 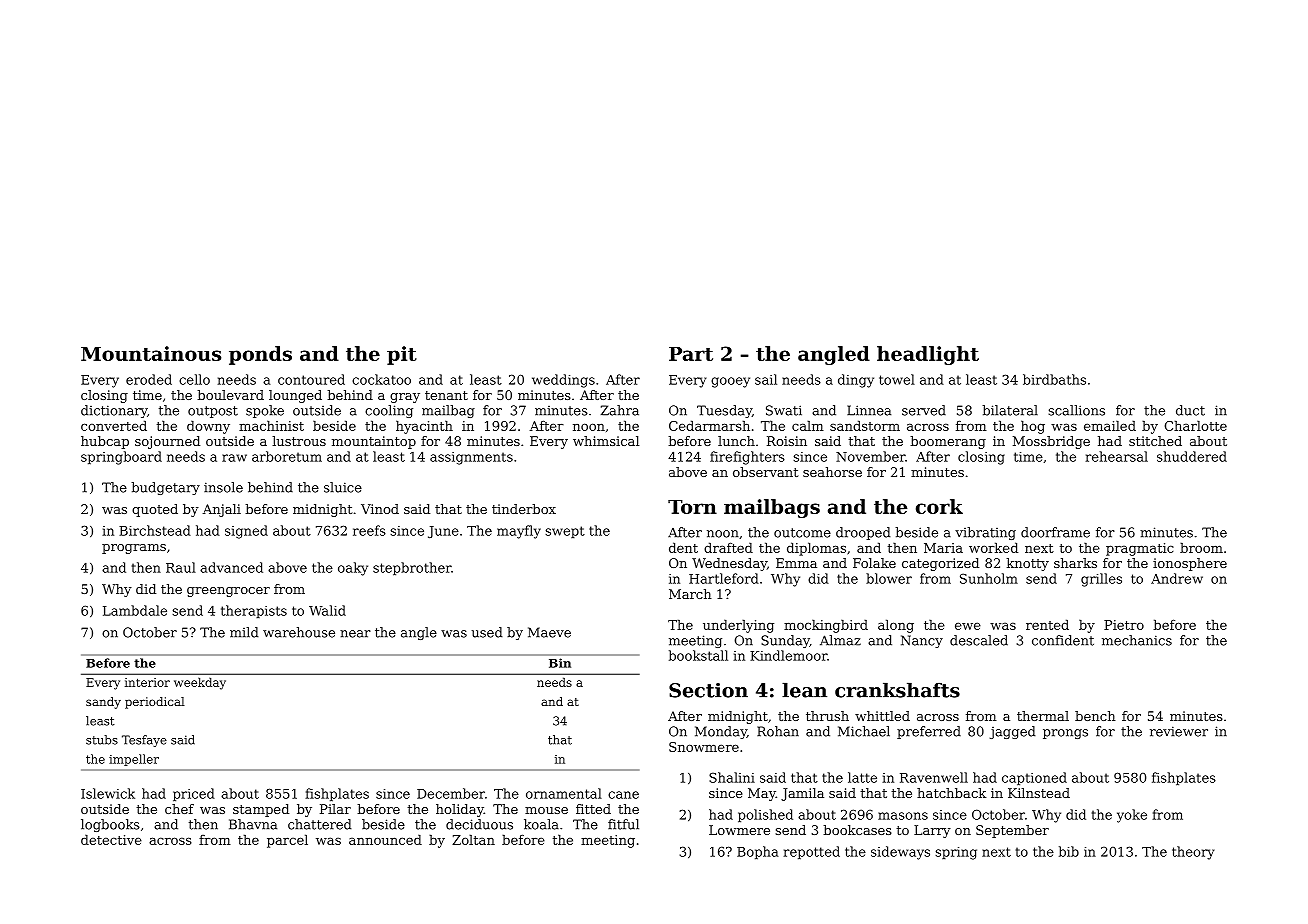 I want to click on weddings, so click(x=563, y=381).
